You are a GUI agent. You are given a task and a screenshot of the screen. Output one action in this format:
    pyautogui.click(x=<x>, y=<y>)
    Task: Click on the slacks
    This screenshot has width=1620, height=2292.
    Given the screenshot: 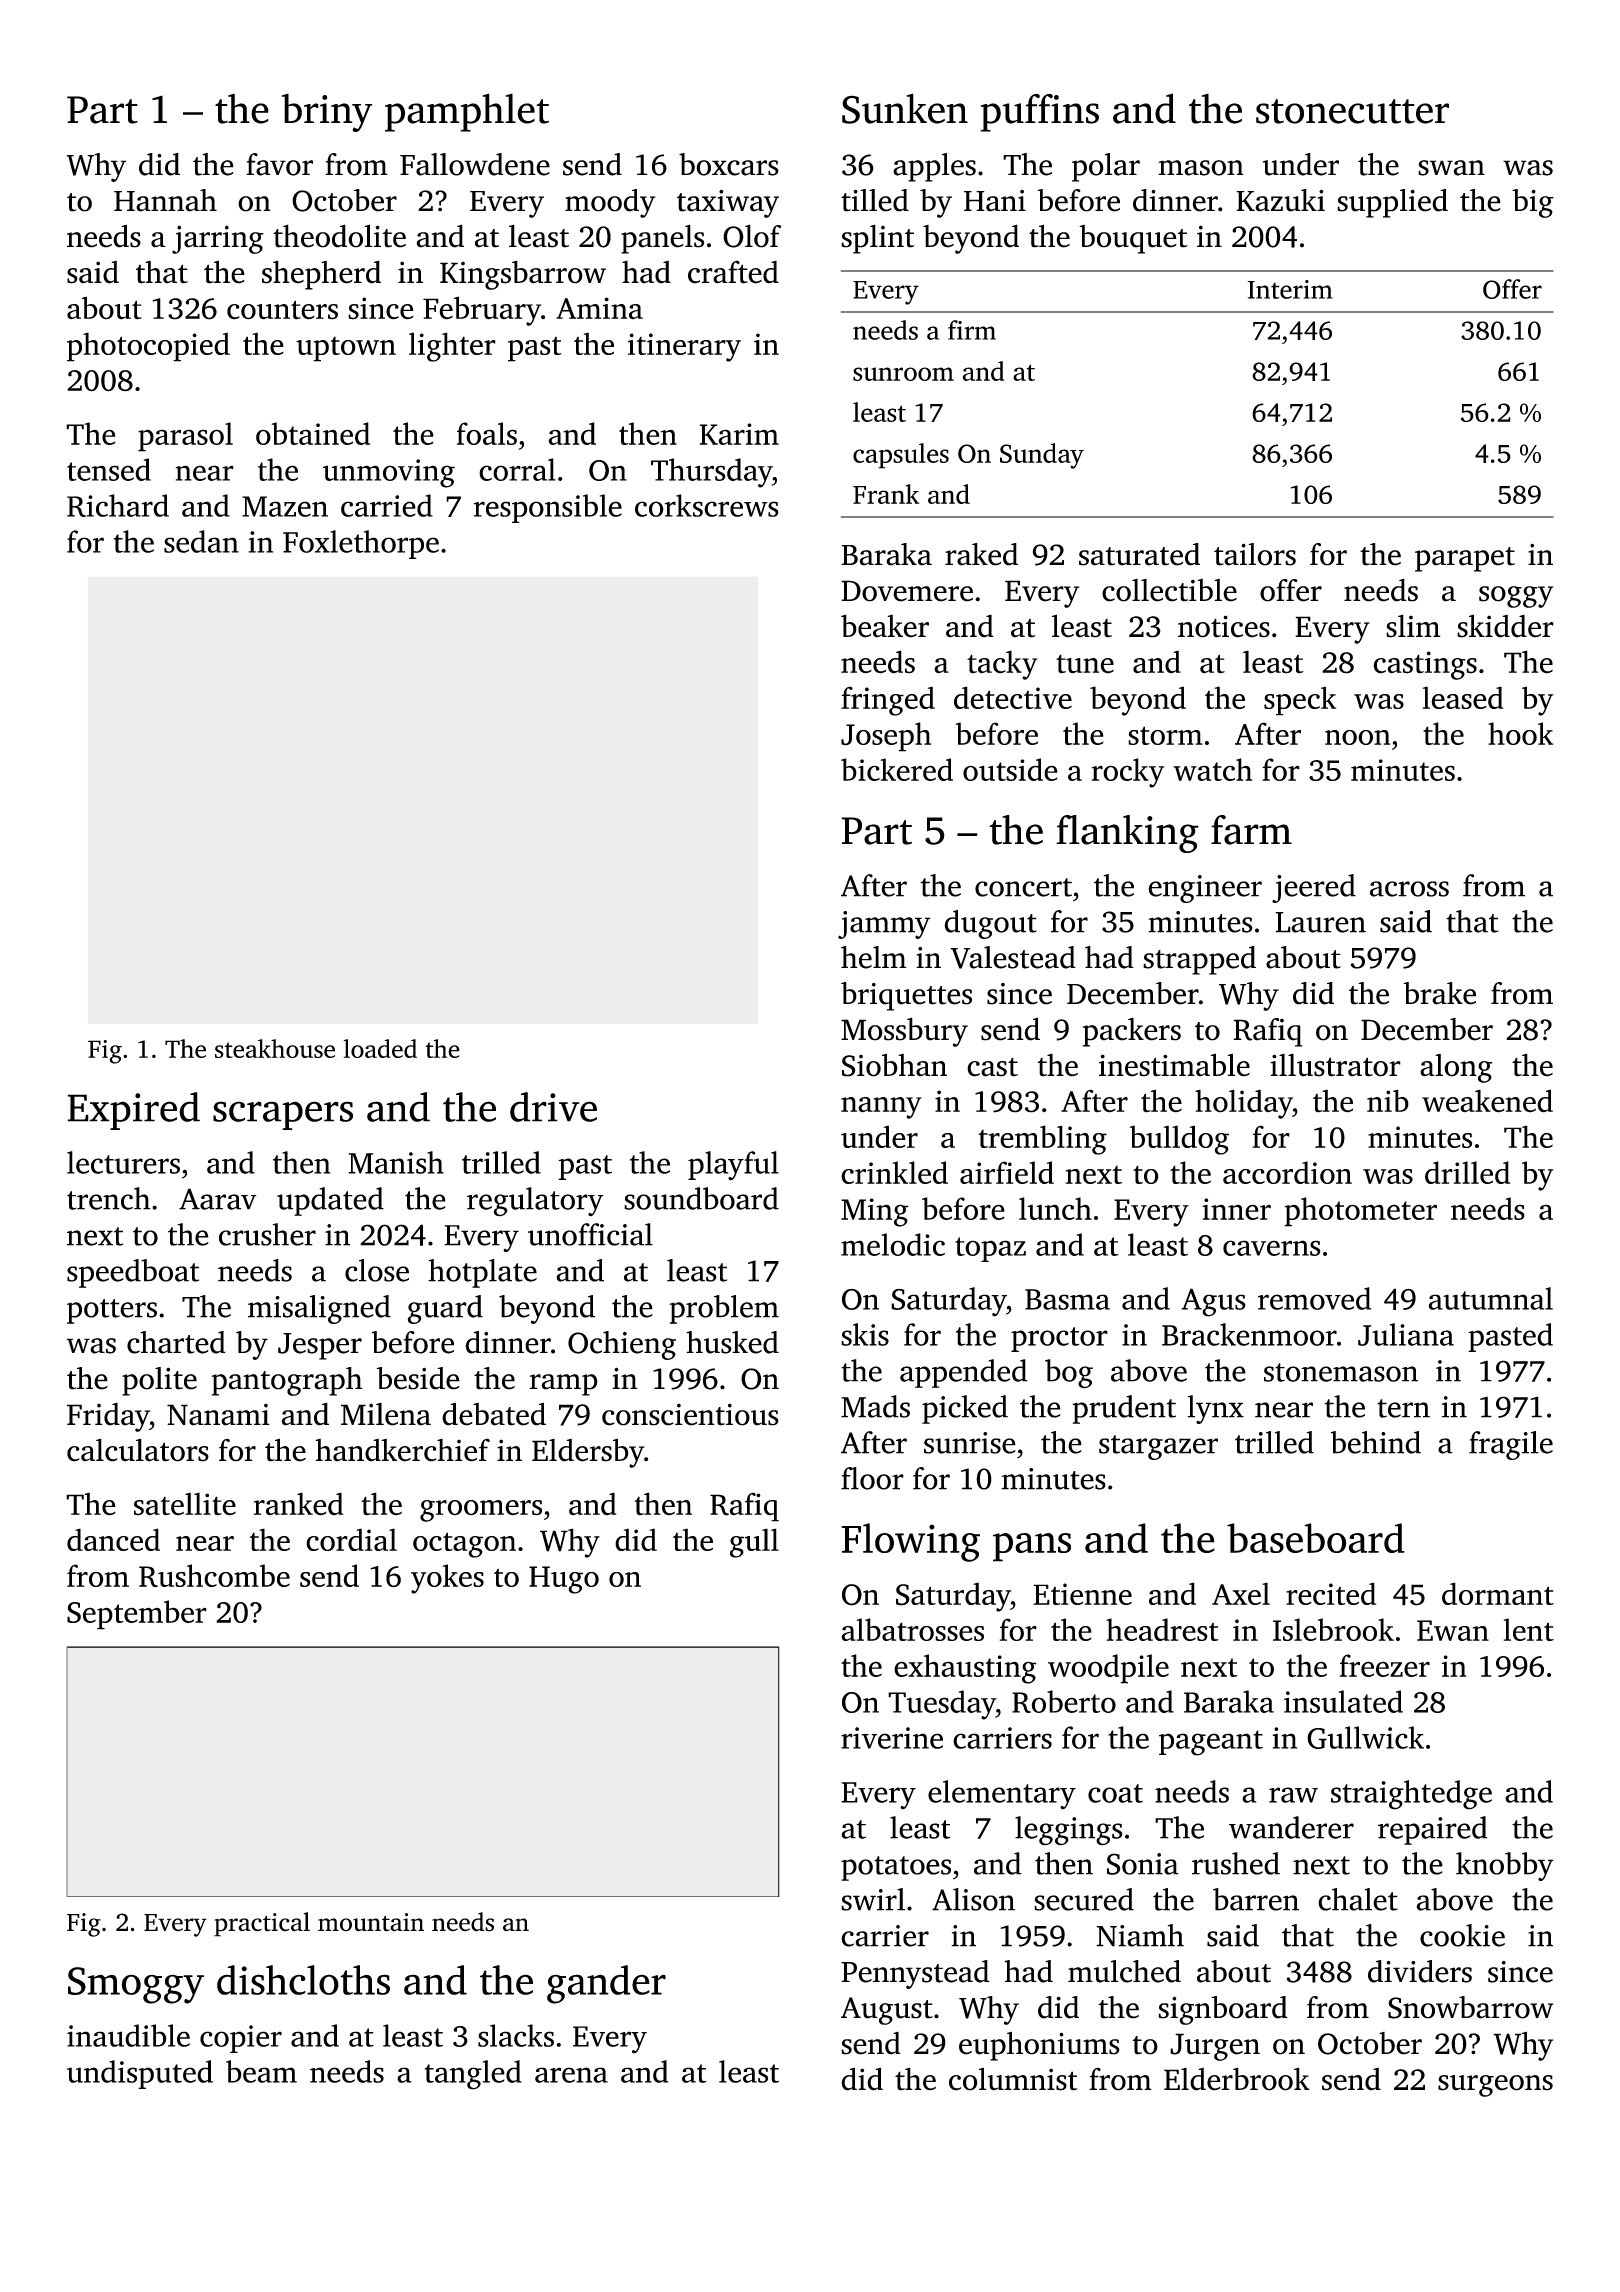 What is the action you would take?
    pyautogui.click(x=516, y=2035)
